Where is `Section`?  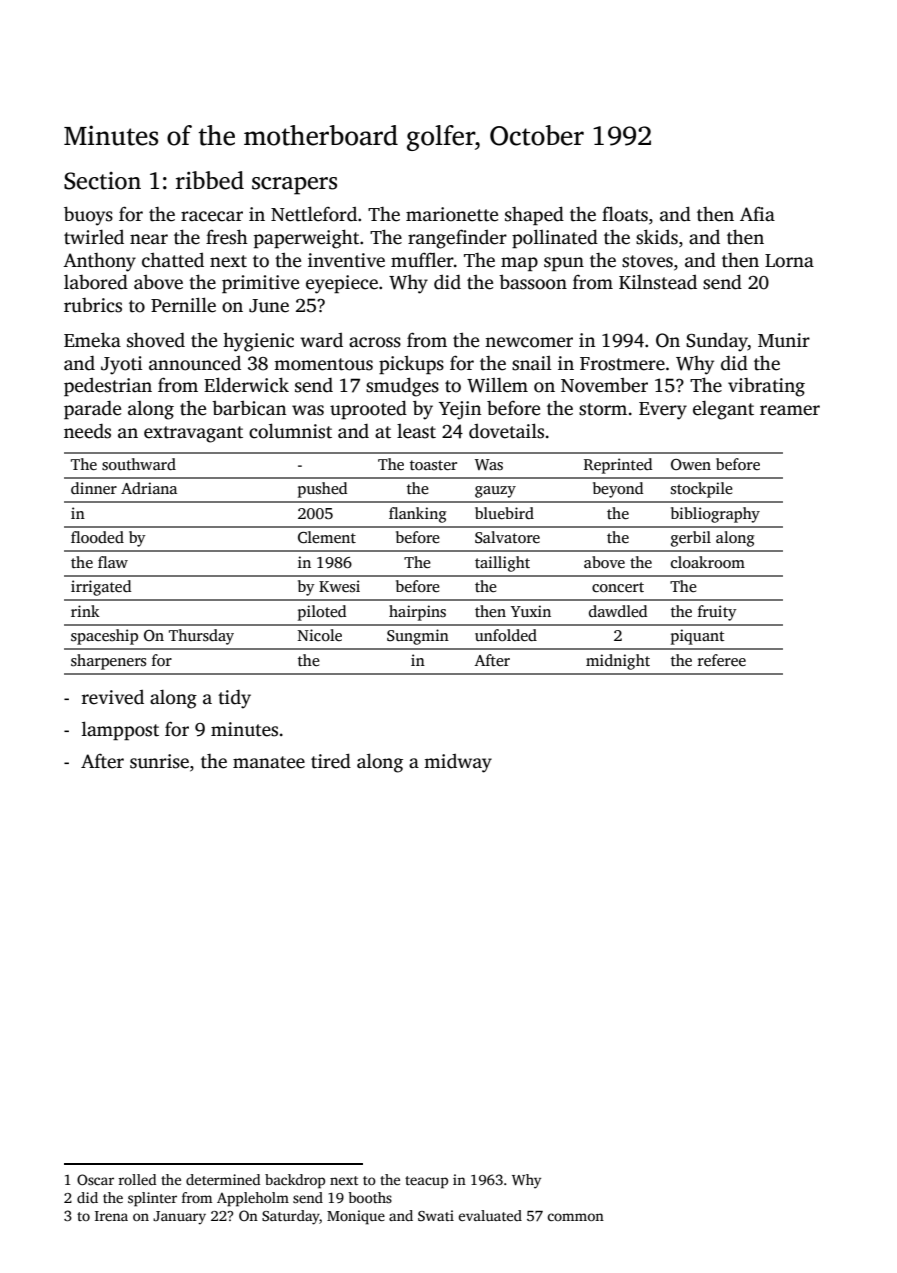 Section is located at coordinates (102, 181).
